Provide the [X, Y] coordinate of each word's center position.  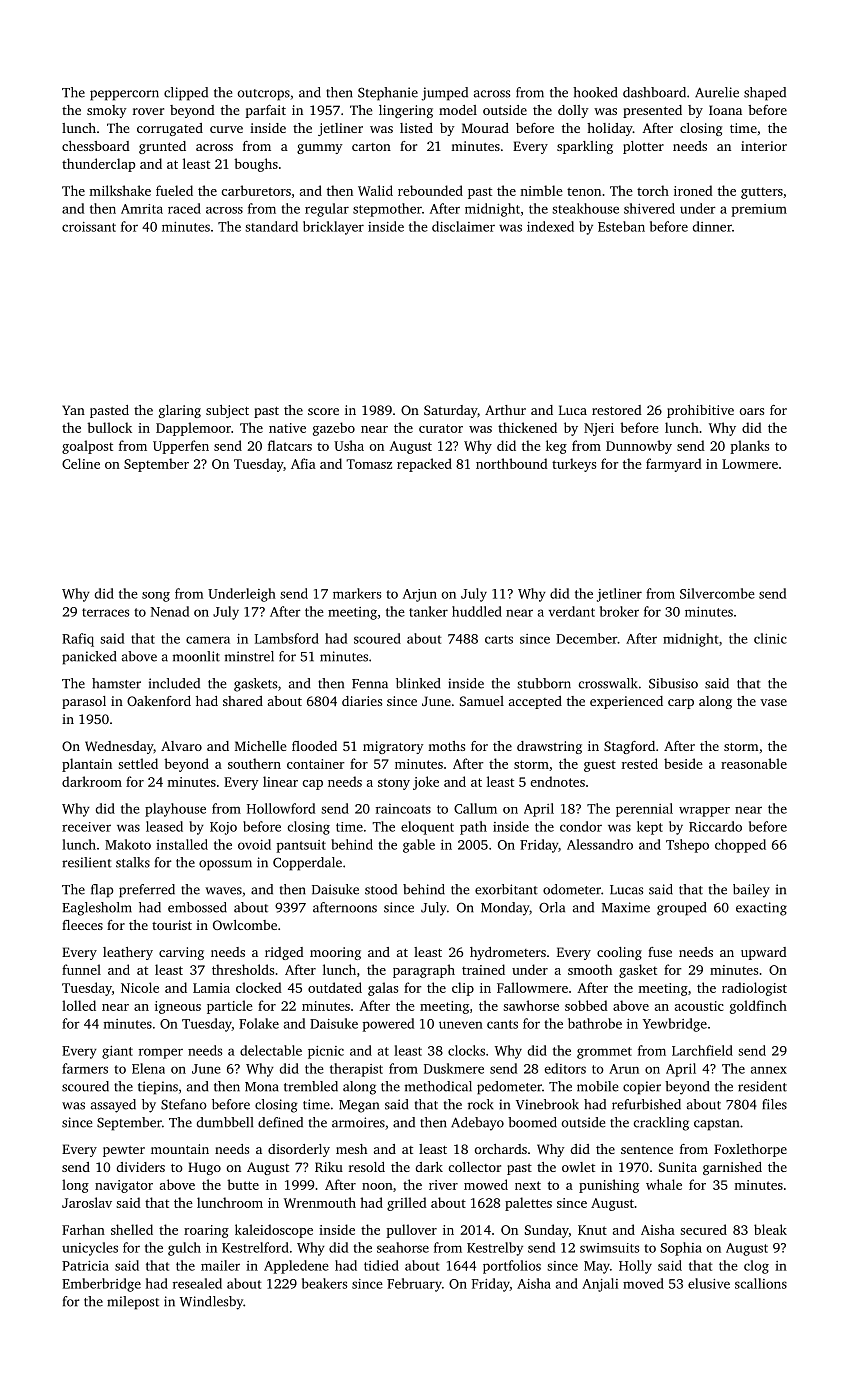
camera [208, 640]
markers [357, 593]
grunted [162, 147]
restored [617, 410]
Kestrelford [255, 1247]
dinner [712, 226]
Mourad [485, 128]
